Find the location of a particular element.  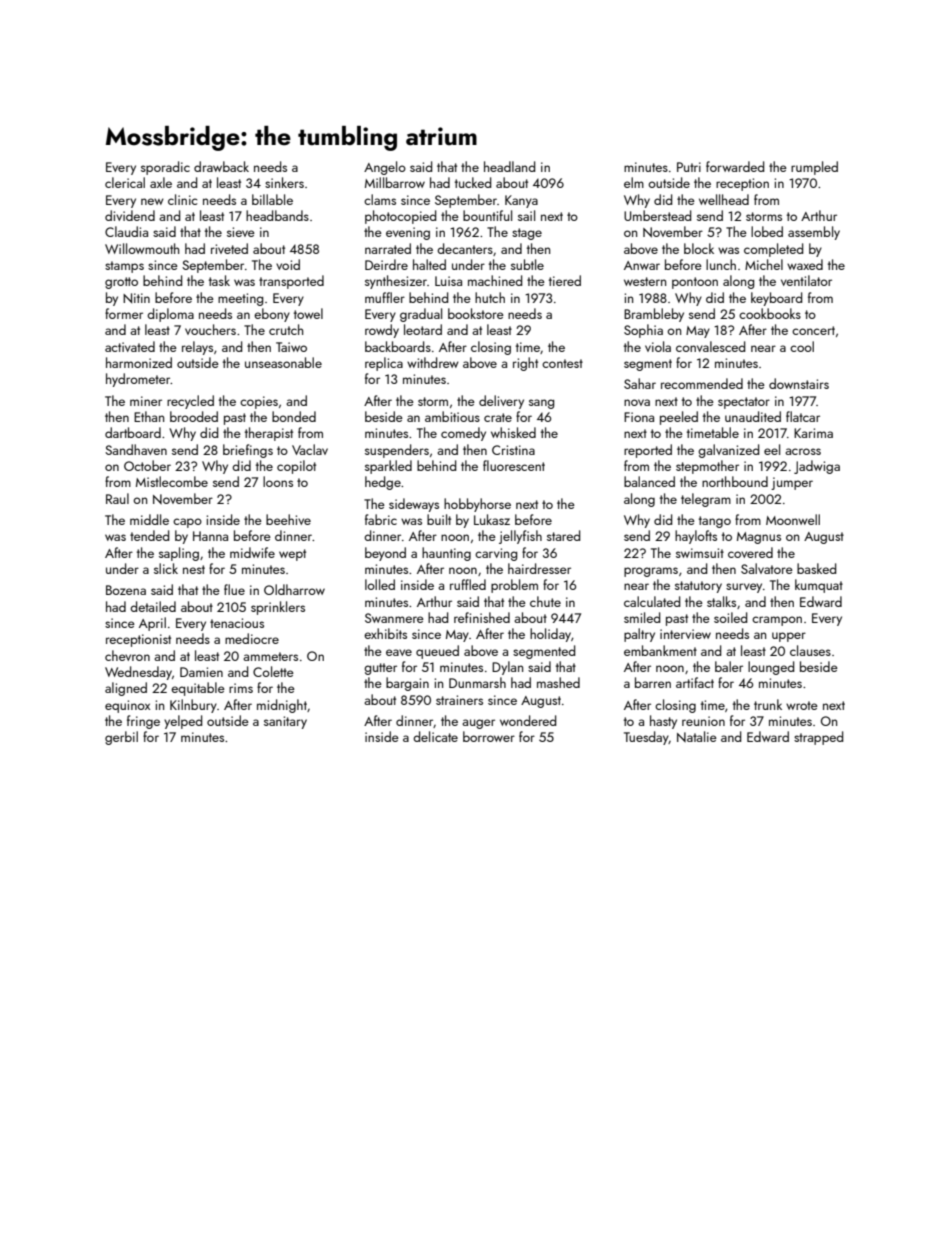

strainers is located at coordinates (459, 700).
